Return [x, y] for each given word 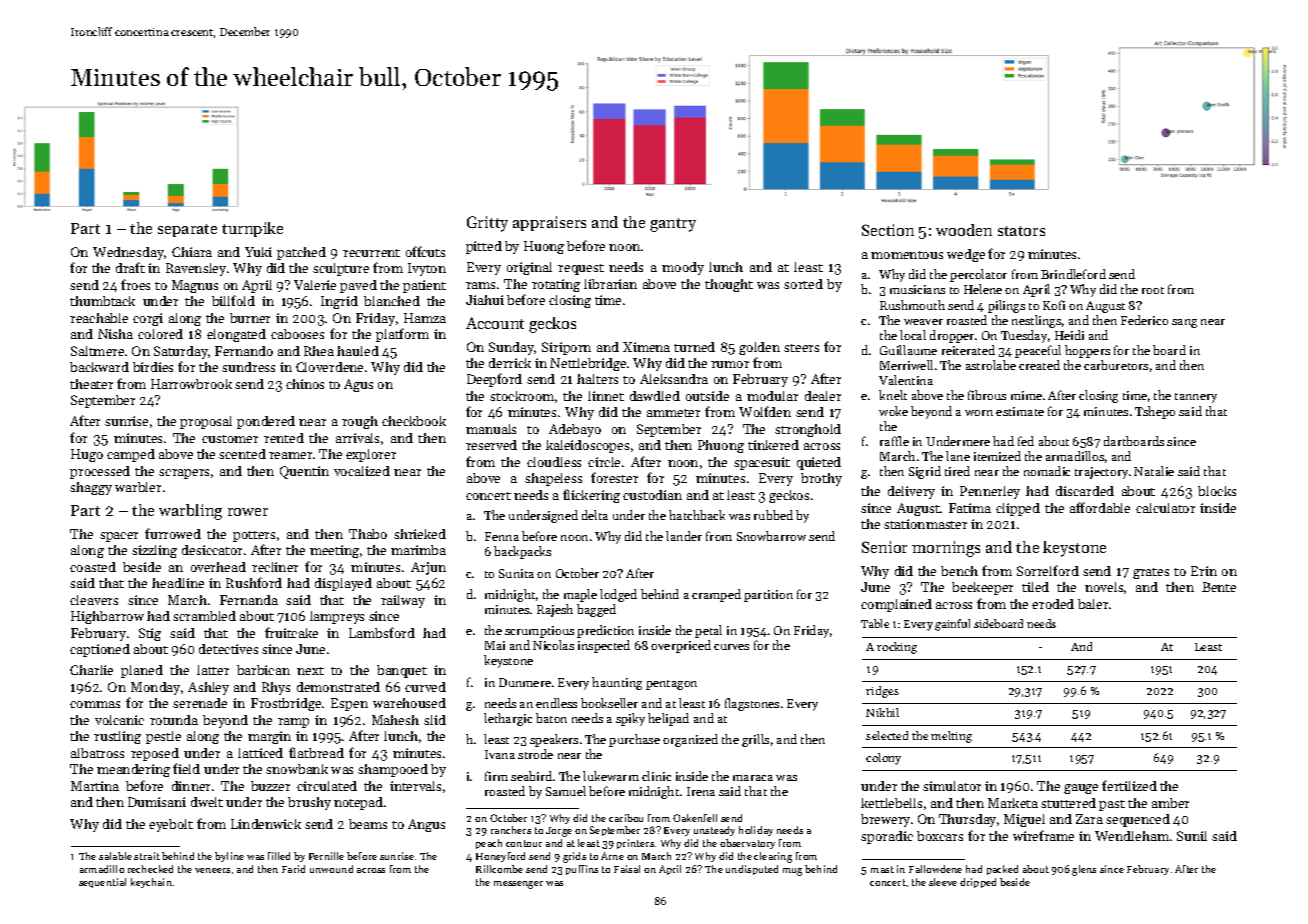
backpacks [522, 552]
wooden [964, 230]
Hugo [87, 455]
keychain [151, 883]
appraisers [549, 223]
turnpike [252, 229]
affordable [1100, 507]
